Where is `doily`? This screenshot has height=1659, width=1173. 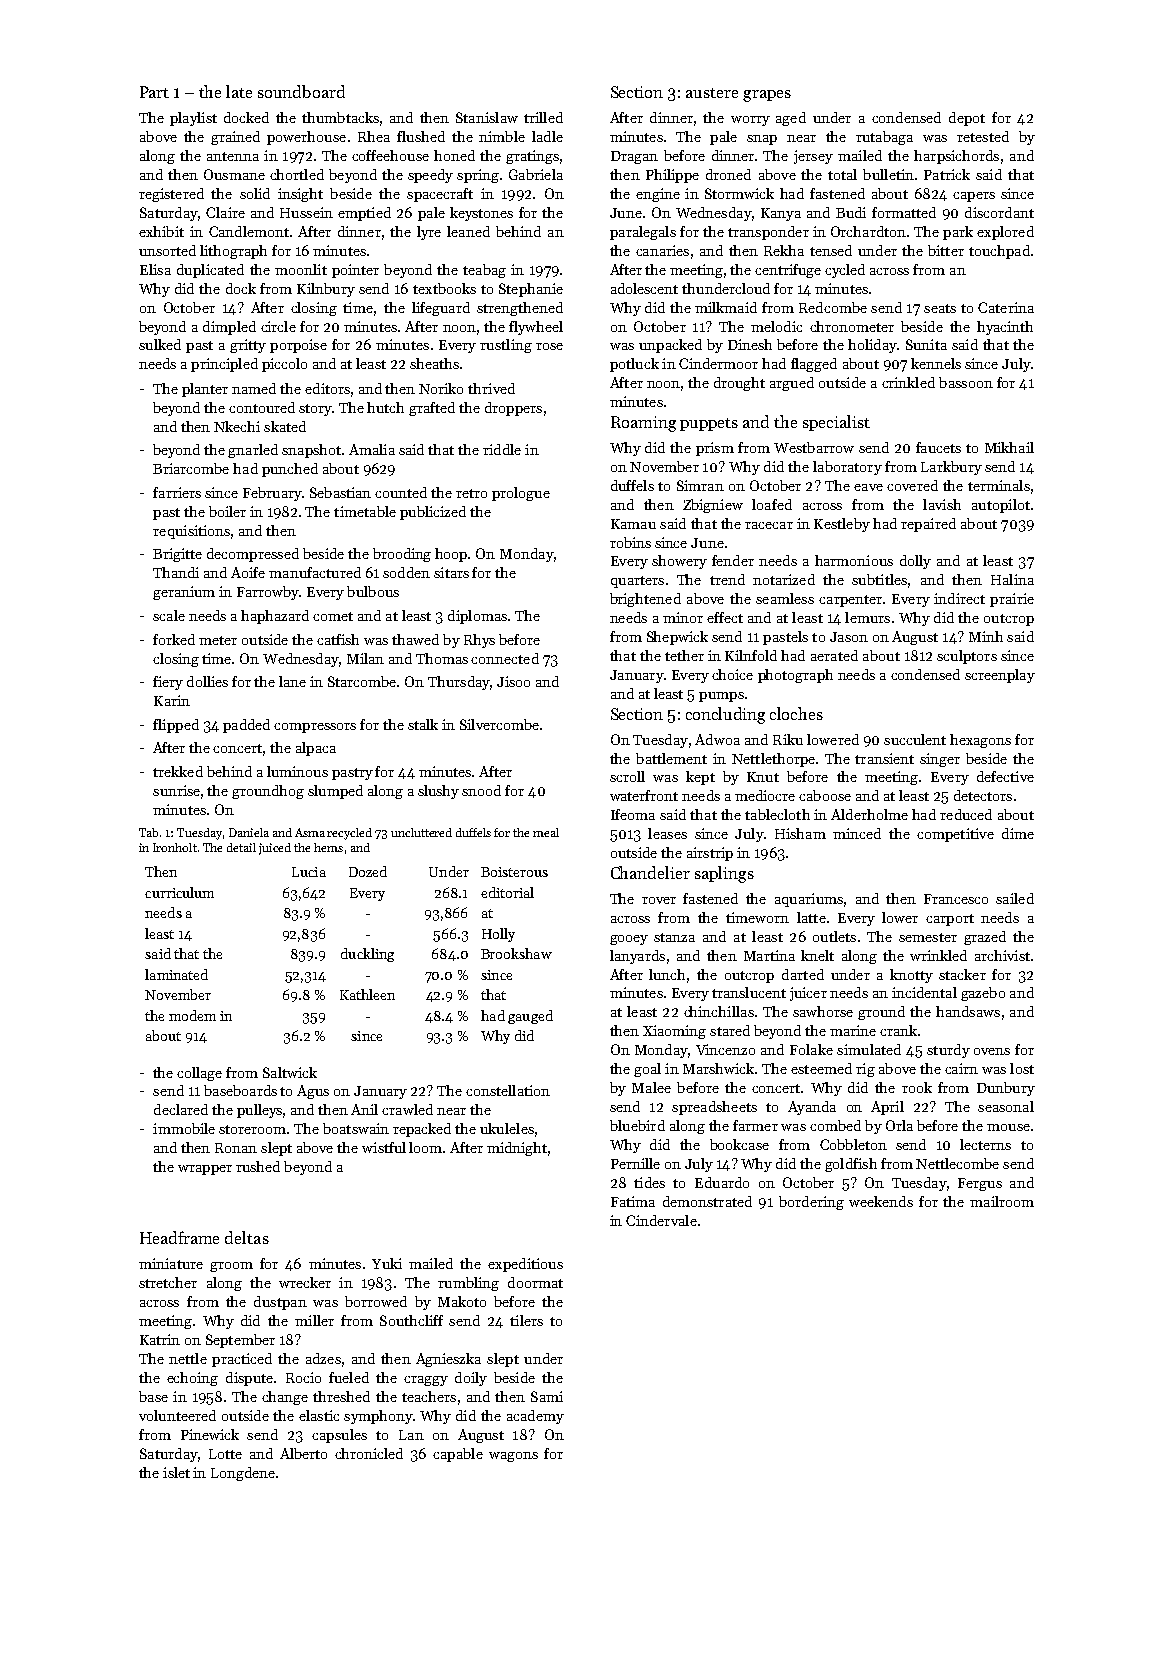 doily is located at coordinates (471, 1379).
